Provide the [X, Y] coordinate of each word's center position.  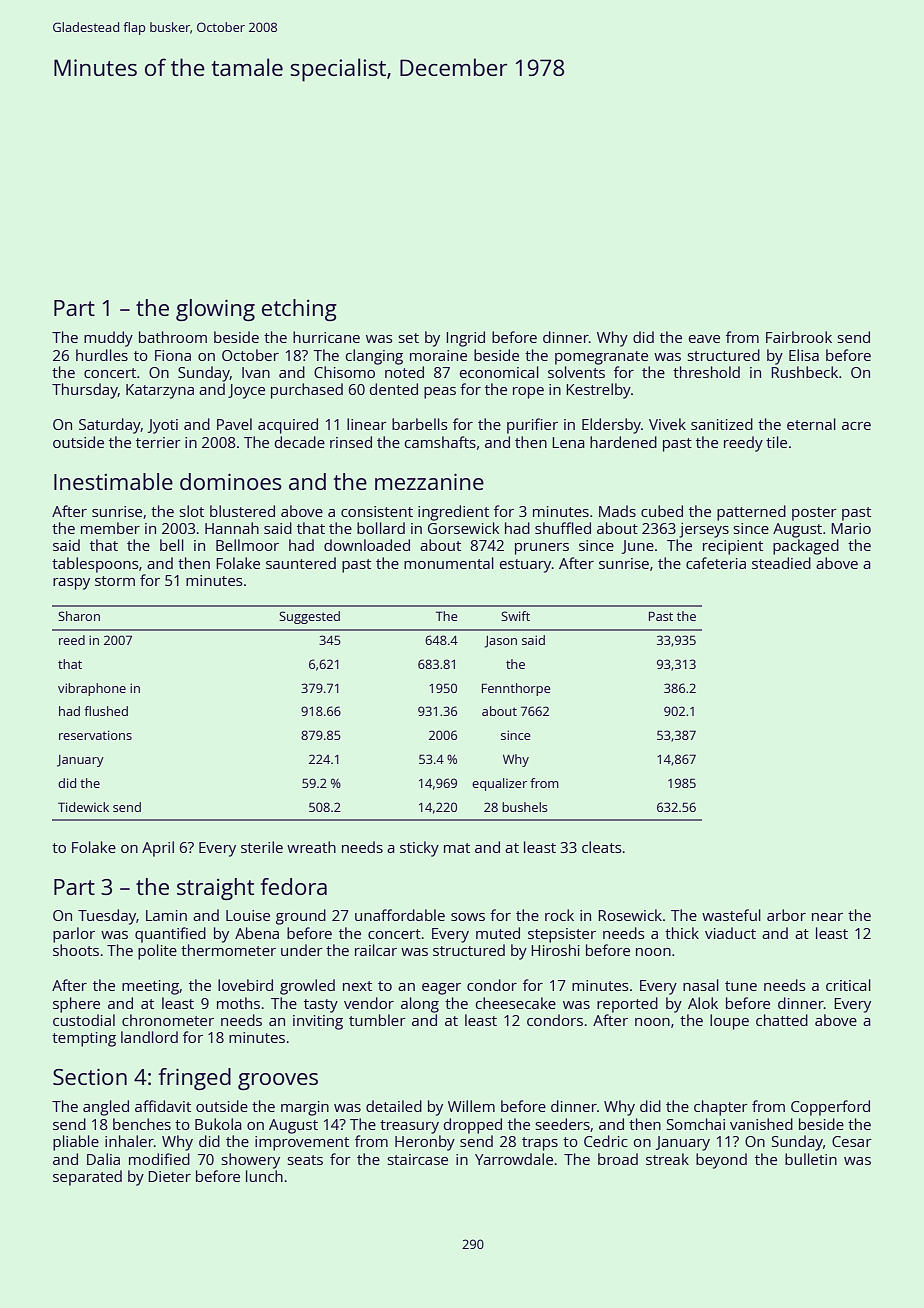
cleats [602, 847]
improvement [302, 1143]
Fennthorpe [516, 689]
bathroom [173, 337]
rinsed [351, 442]
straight [215, 889]
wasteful [731, 915]
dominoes [231, 481]
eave [704, 339]
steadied [781, 563]
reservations [95, 735]
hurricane [326, 337]
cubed [662, 511]
